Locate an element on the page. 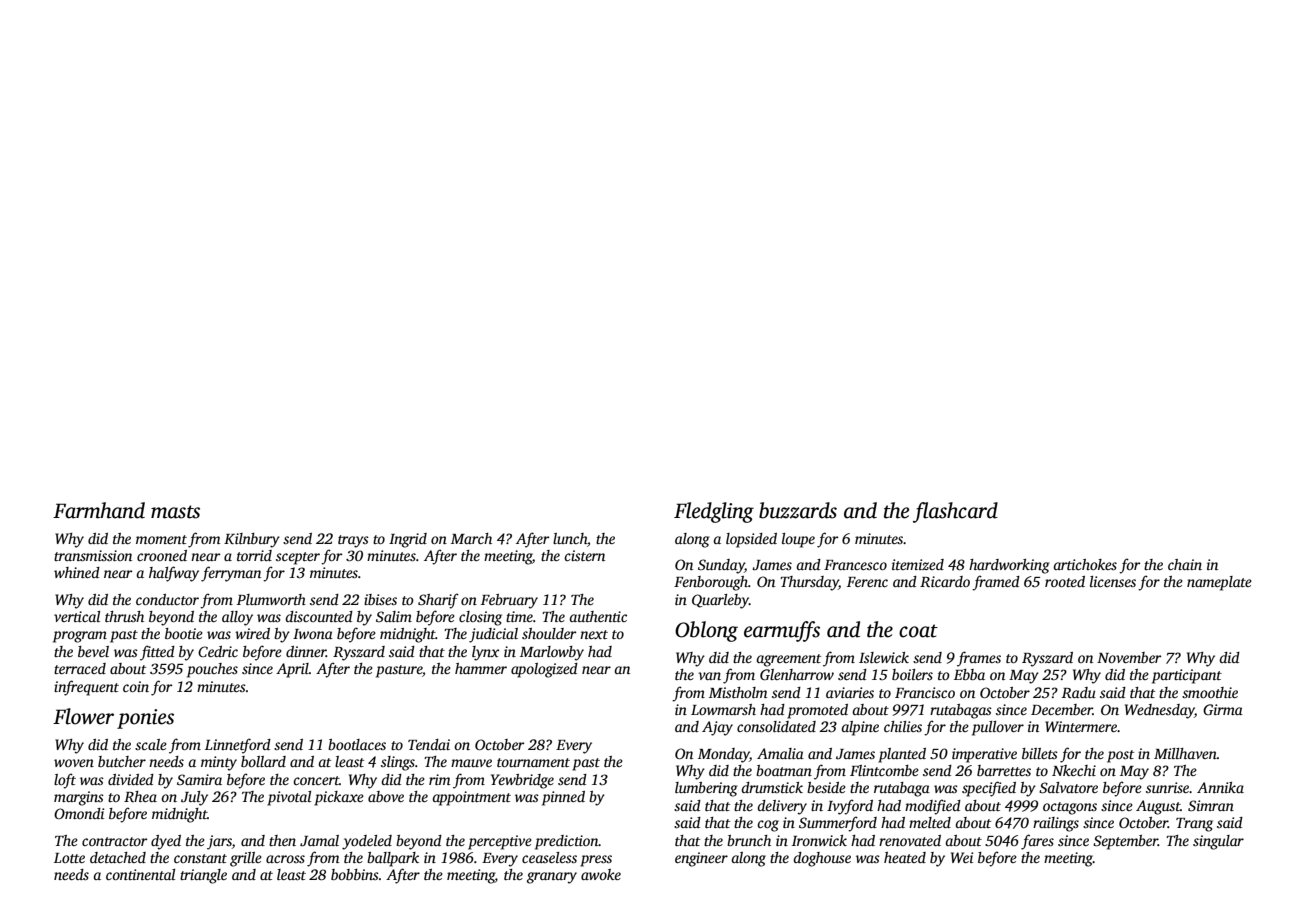  flashcard is located at coordinates (955, 512).
